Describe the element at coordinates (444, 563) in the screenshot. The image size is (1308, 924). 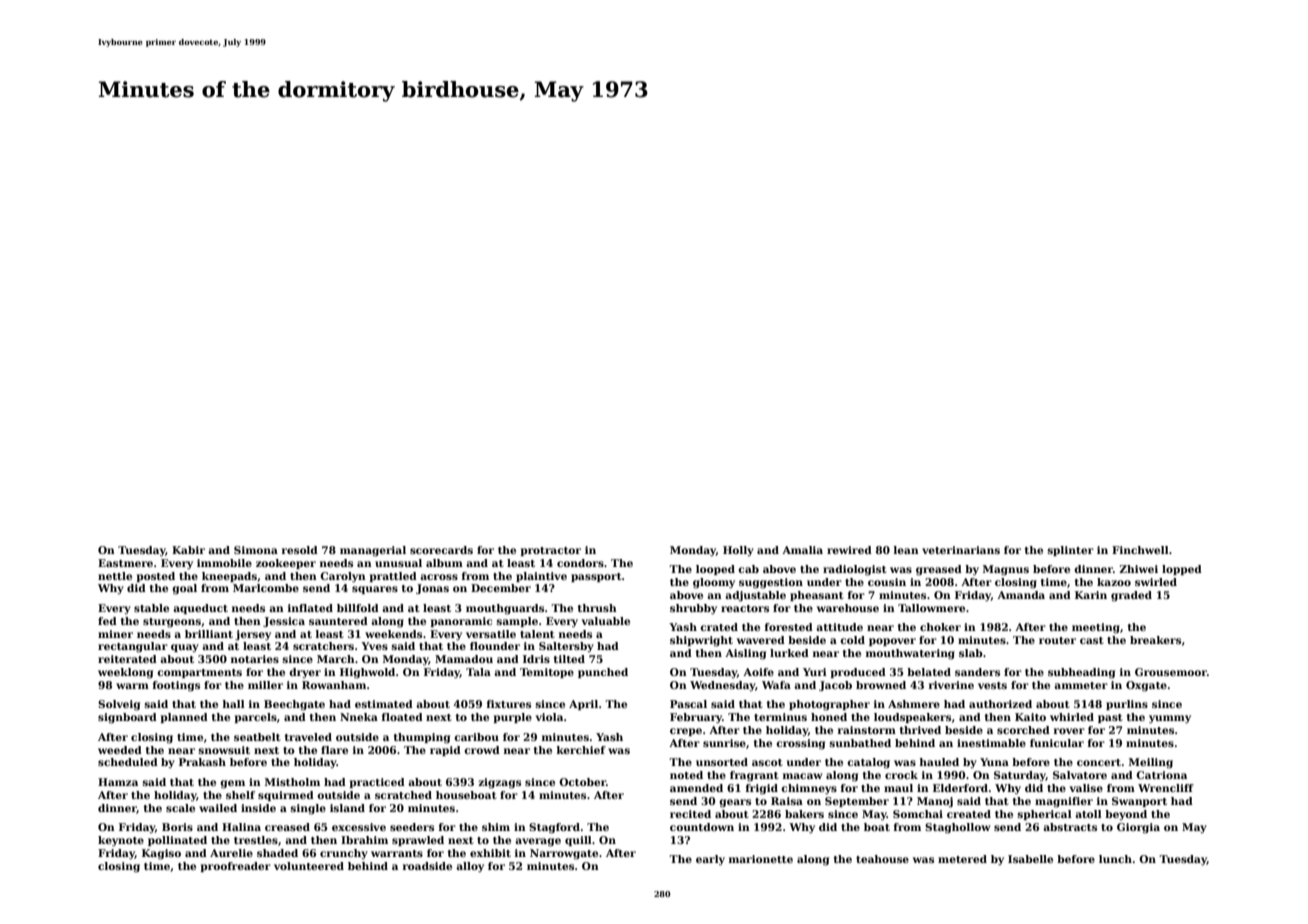
I see `album` at that location.
